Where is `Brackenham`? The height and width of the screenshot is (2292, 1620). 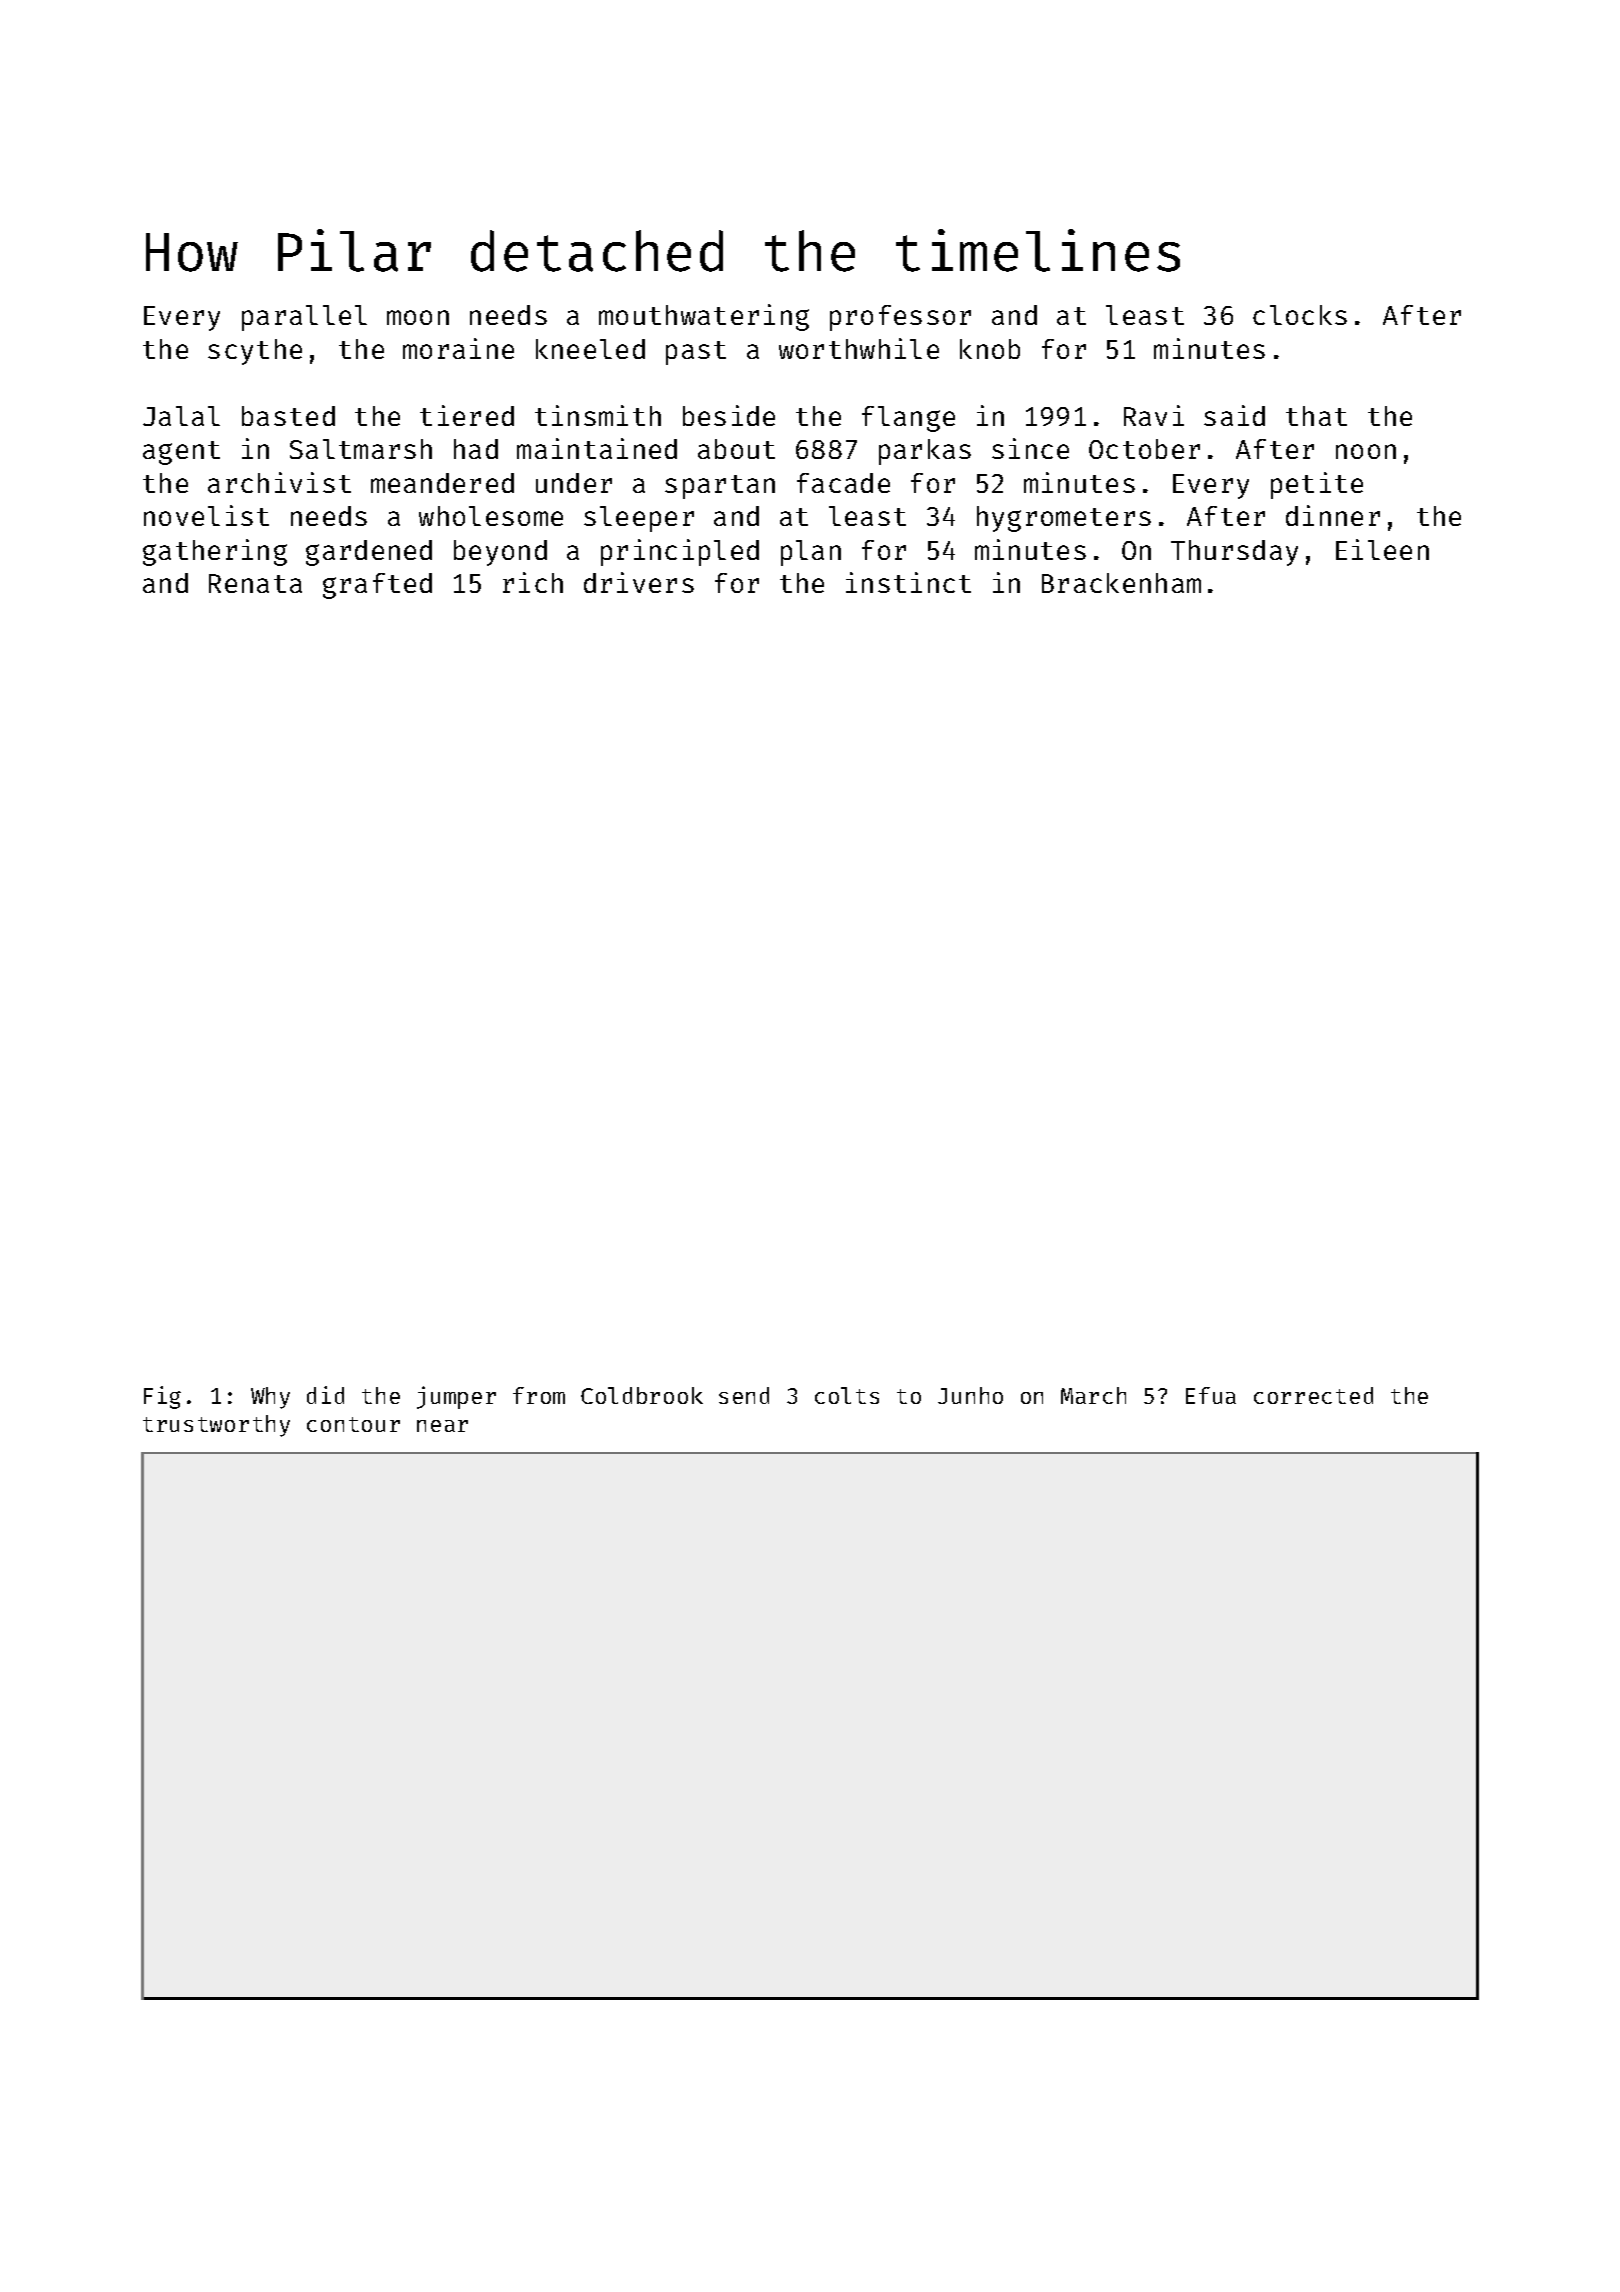
Brackenham is located at coordinates (1121, 583).
